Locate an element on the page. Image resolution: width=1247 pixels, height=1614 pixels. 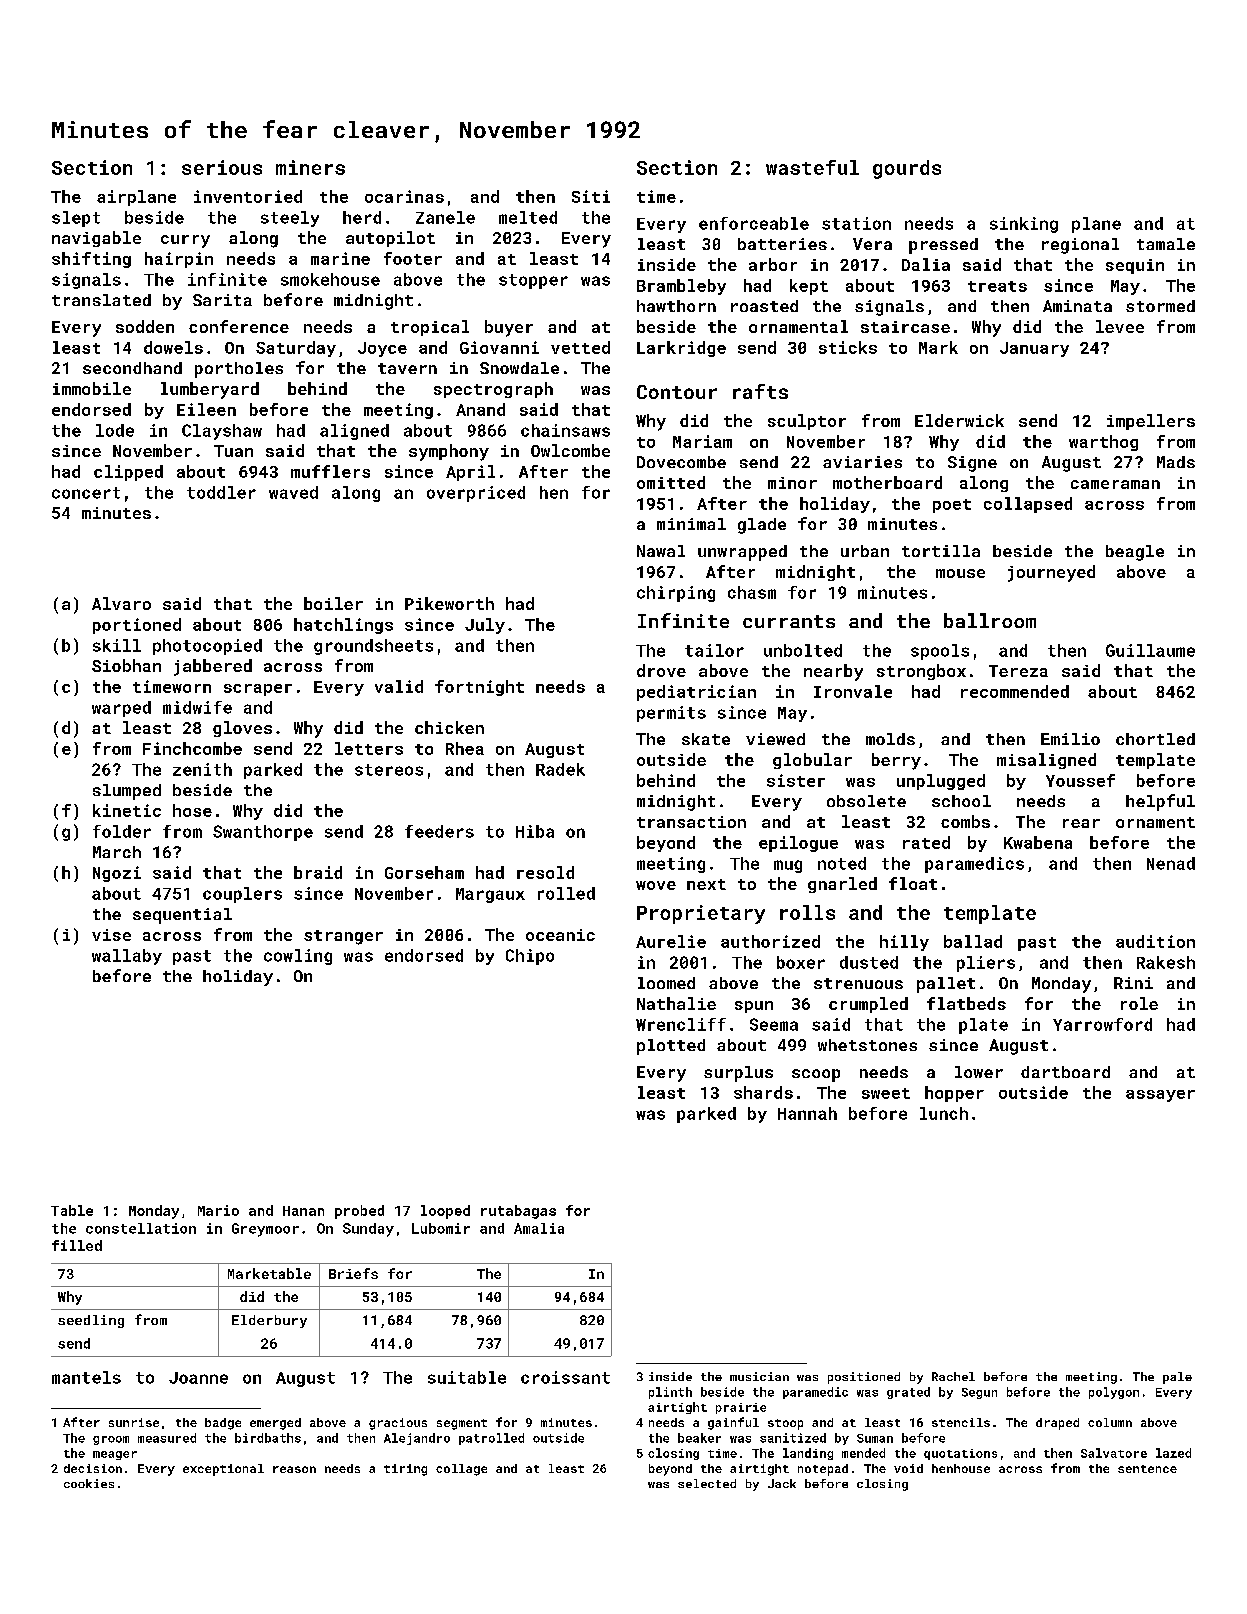
warthog is located at coordinates (1103, 443).
